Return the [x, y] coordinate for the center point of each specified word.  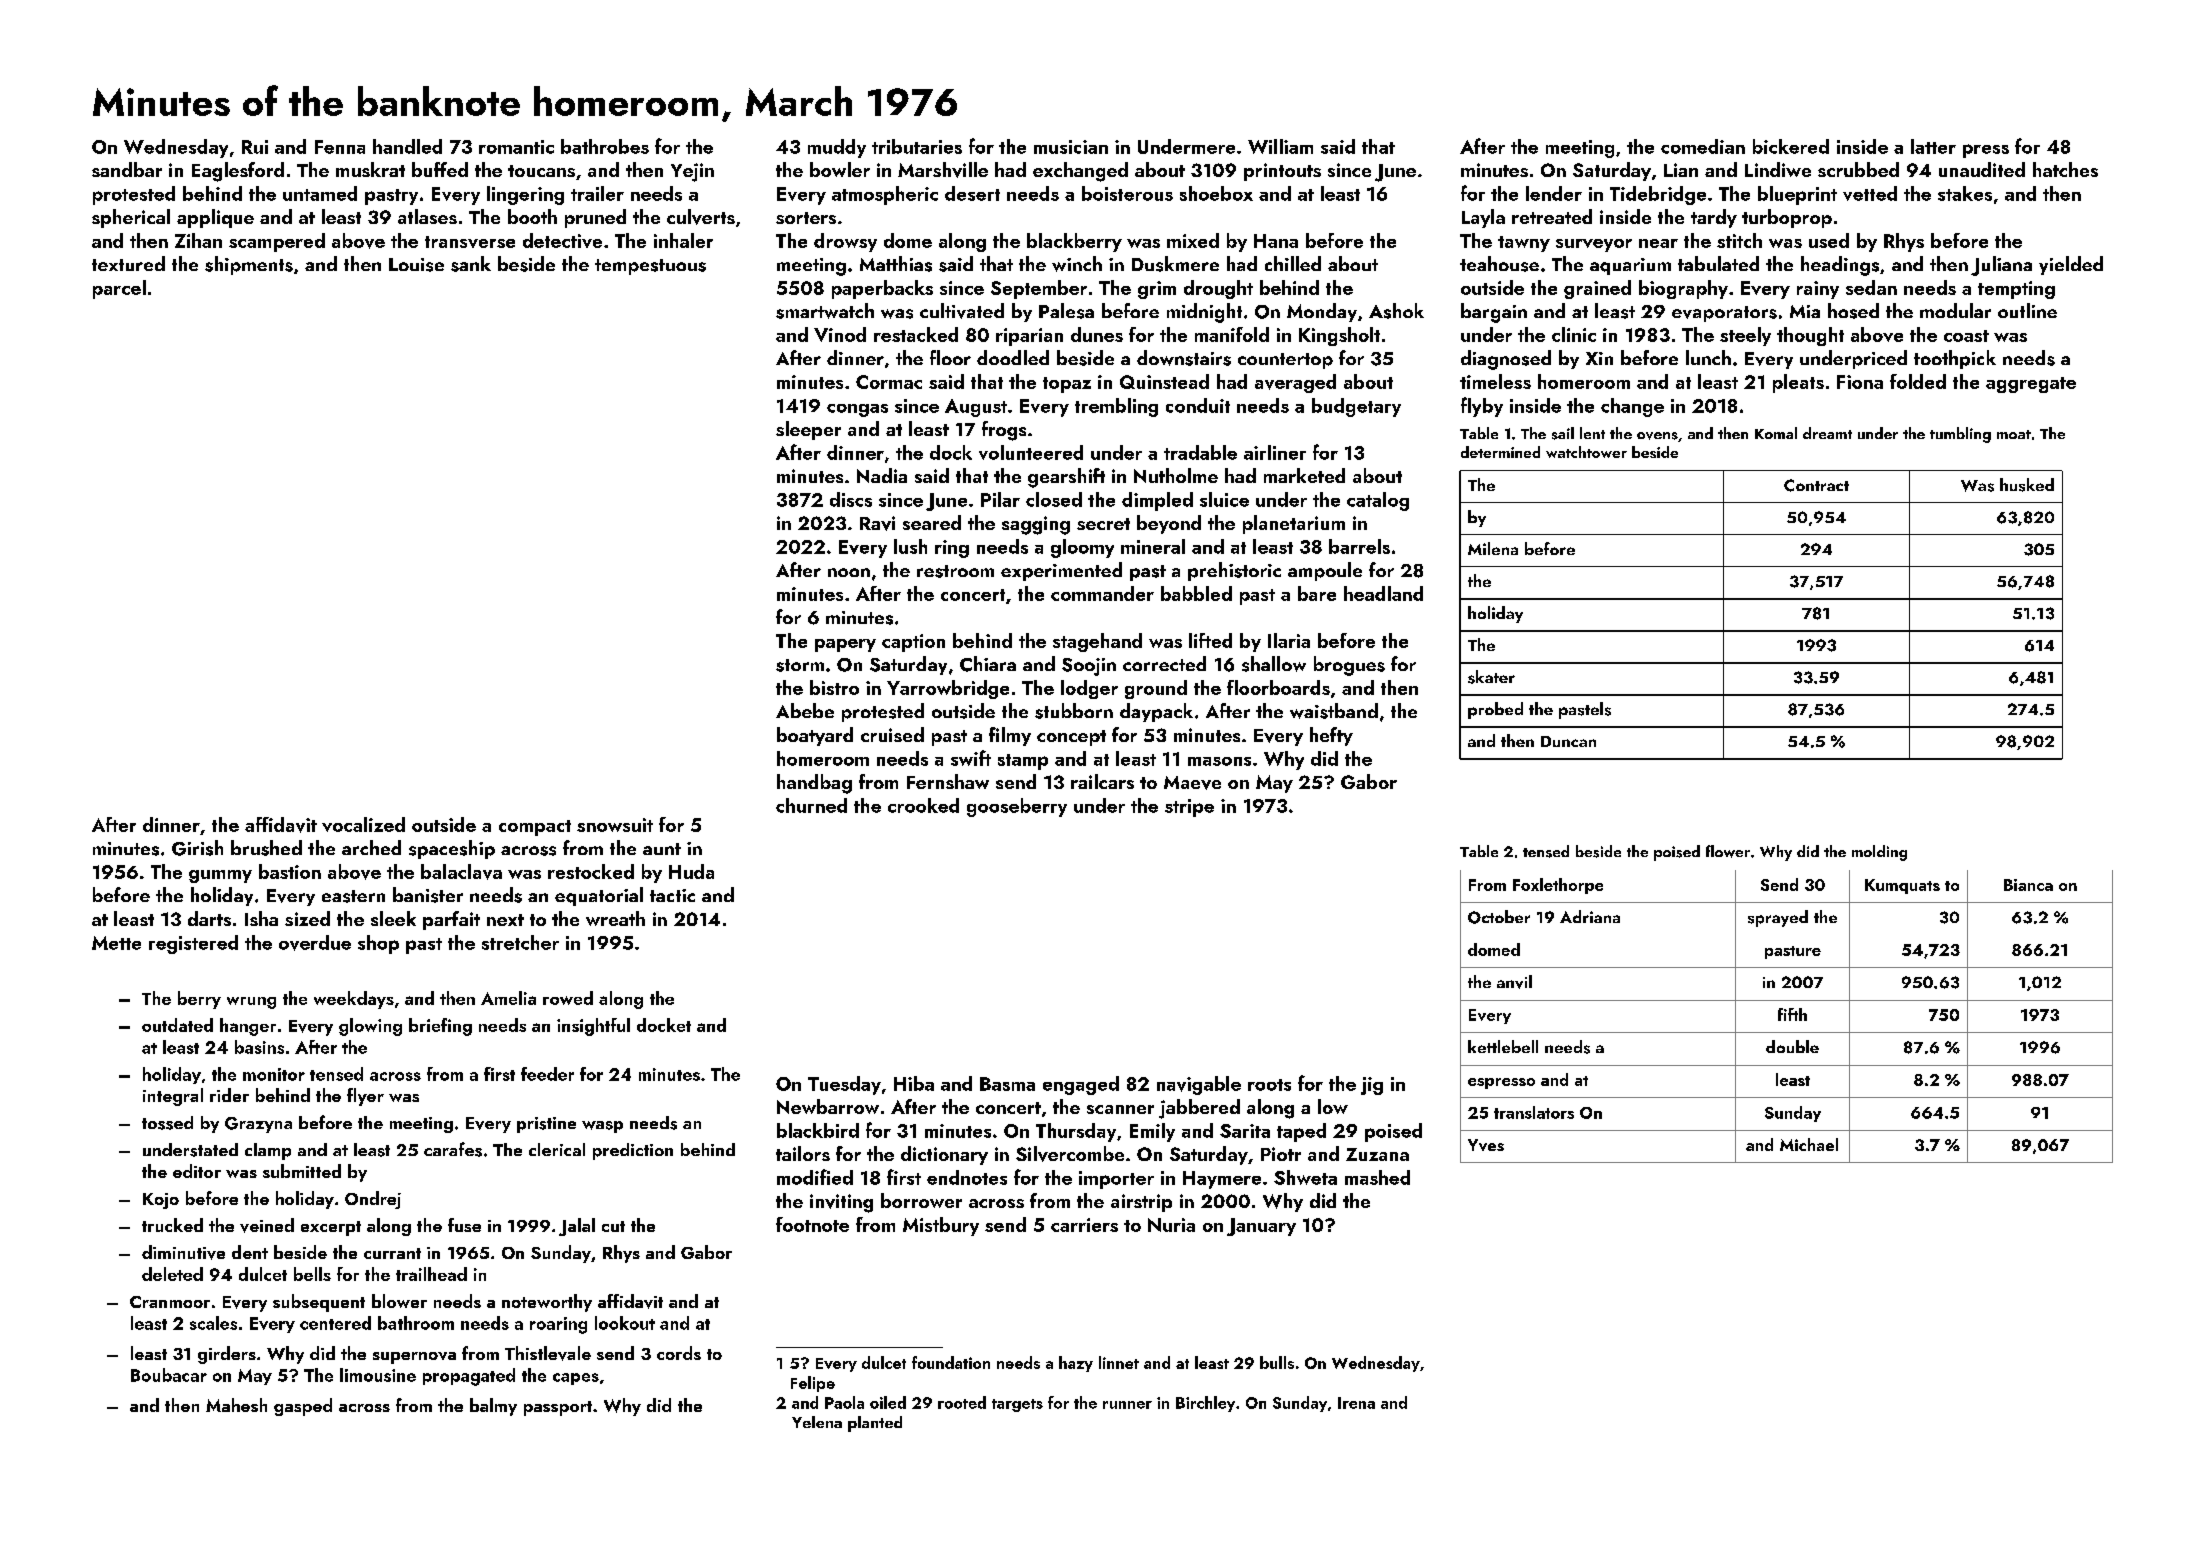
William [1280, 146]
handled [407, 146]
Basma [1007, 1084]
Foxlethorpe [1558, 886]
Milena [1493, 548]
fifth [1792, 1014]
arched [371, 847]
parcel [119, 289]
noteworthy [547, 1303]
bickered [1791, 146]
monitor [274, 1074]
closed [1054, 499]
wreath [615, 918]
